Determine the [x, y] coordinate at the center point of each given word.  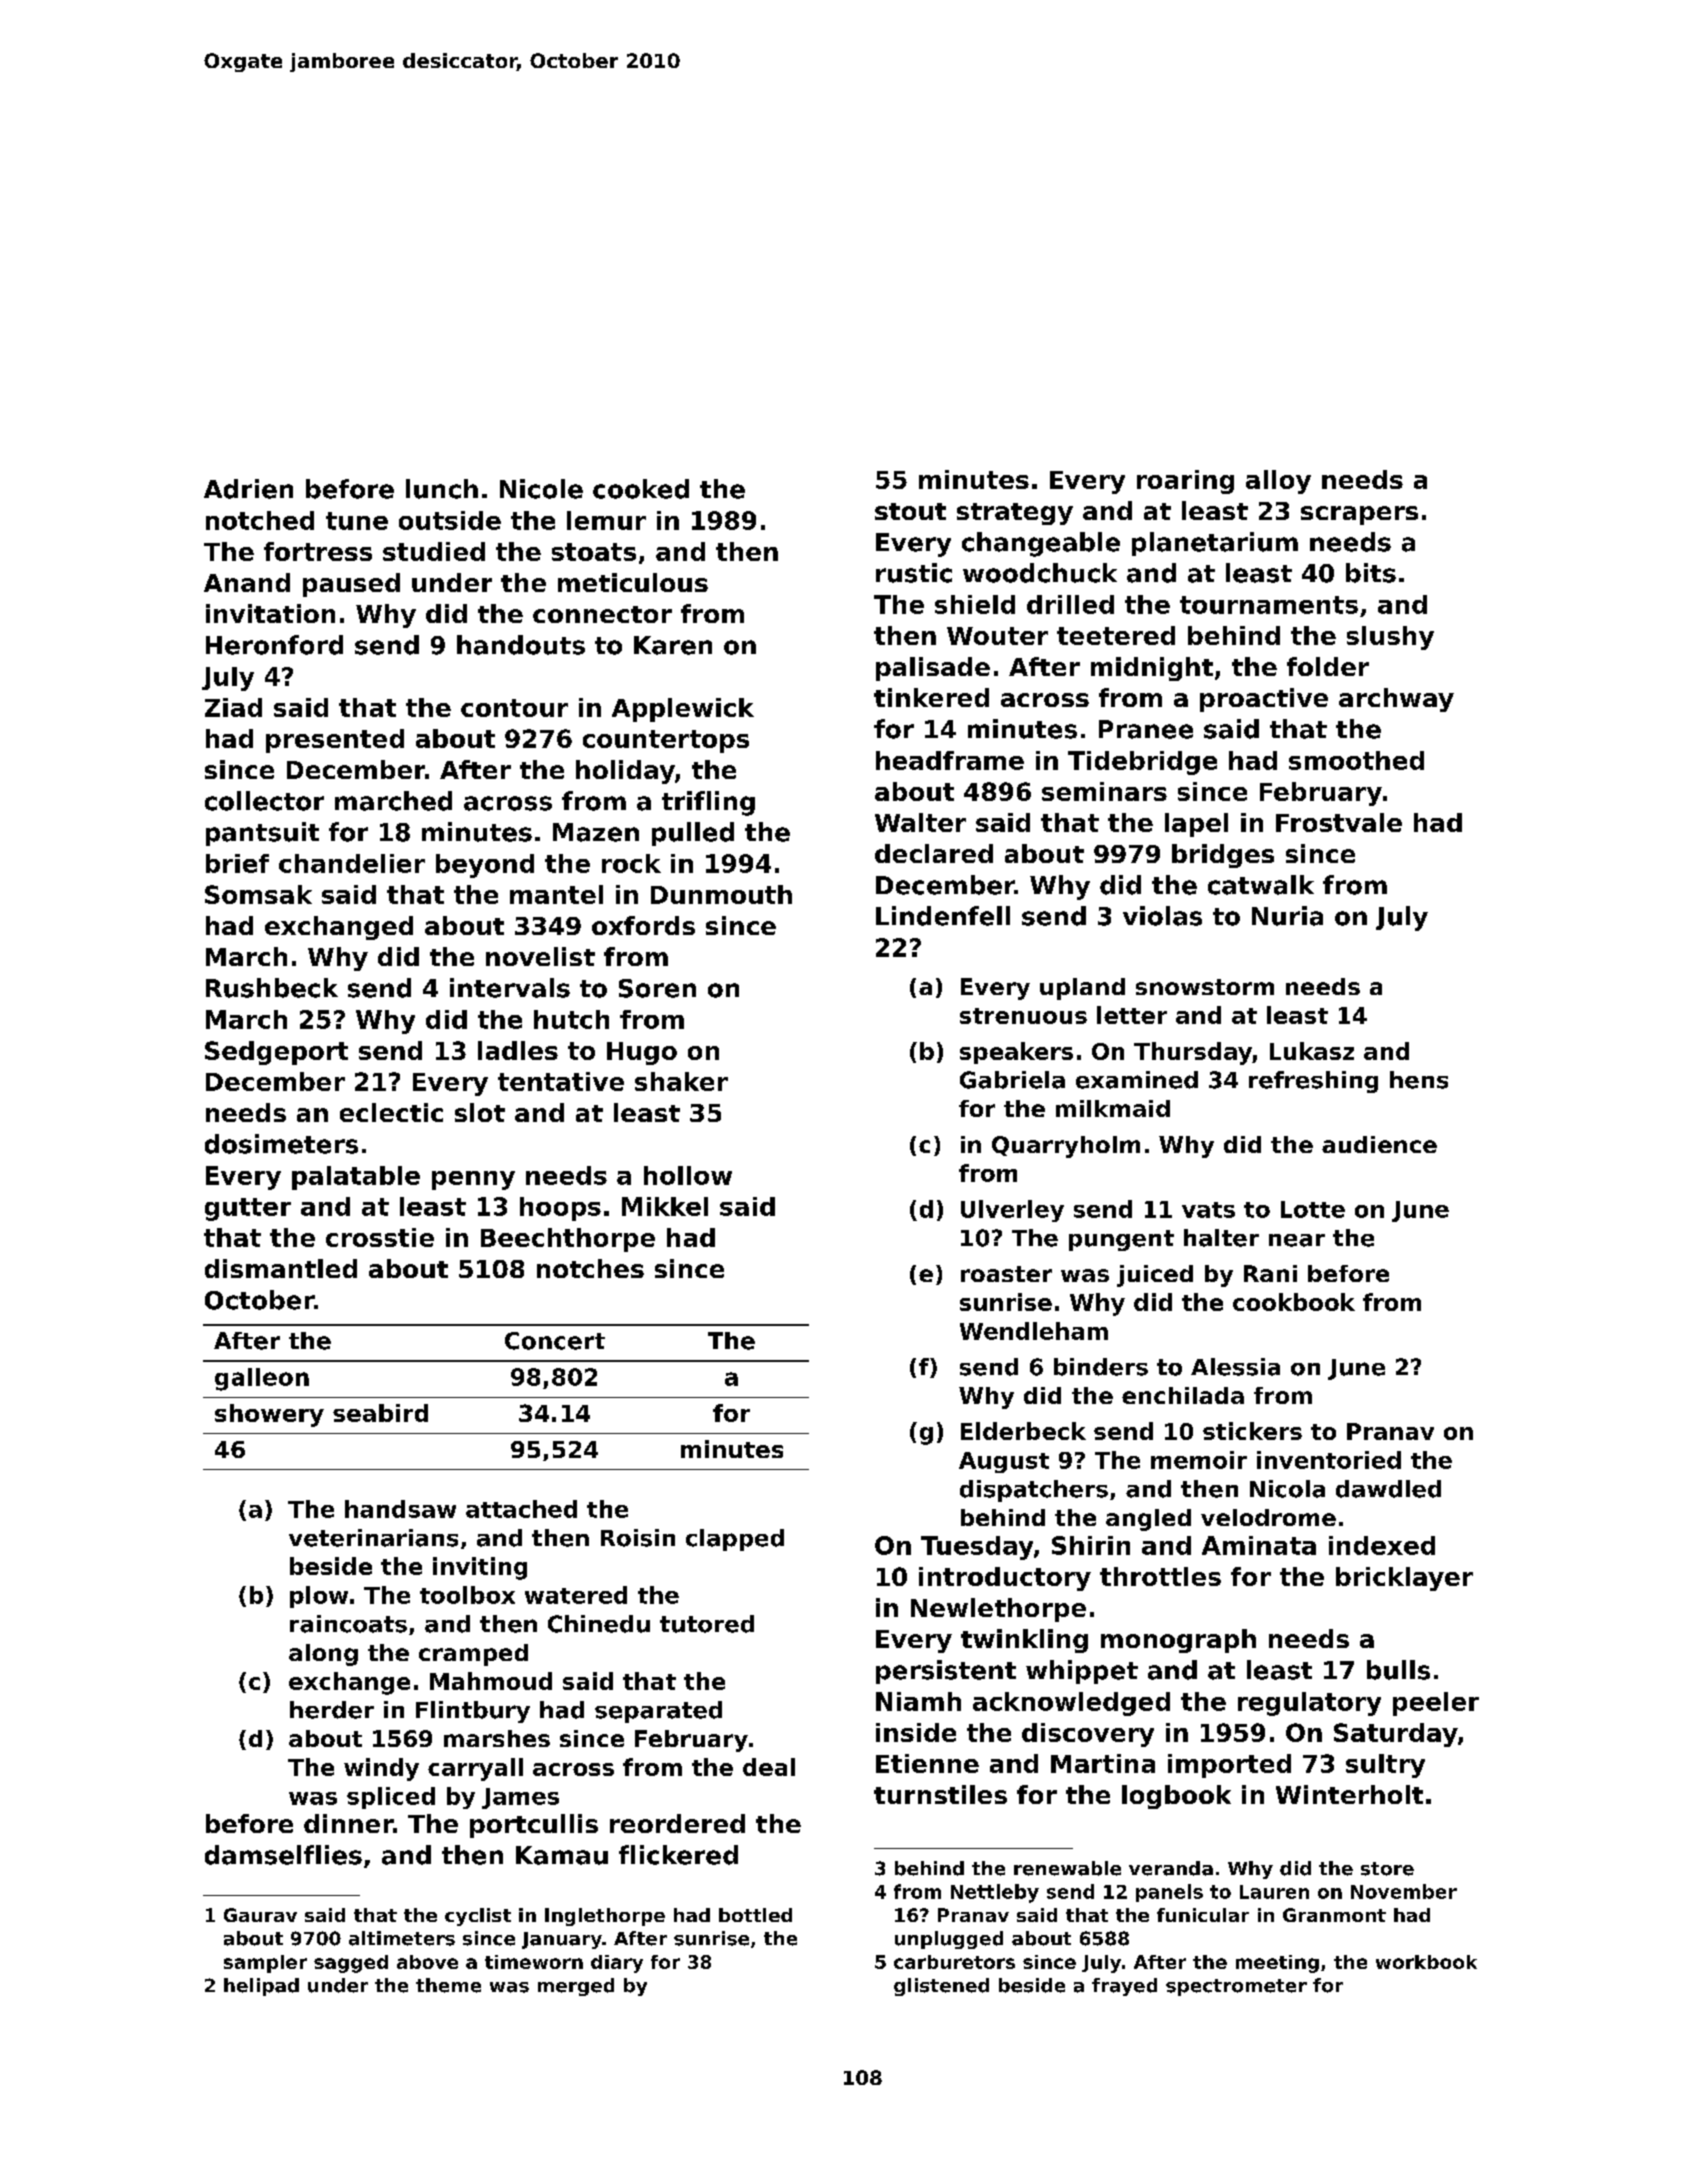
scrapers [1359, 515]
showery [269, 1415]
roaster [1006, 1274]
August [1004, 1462]
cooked [641, 489]
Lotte [1313, 1209]
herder [332, 1710]
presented [335, 741]
